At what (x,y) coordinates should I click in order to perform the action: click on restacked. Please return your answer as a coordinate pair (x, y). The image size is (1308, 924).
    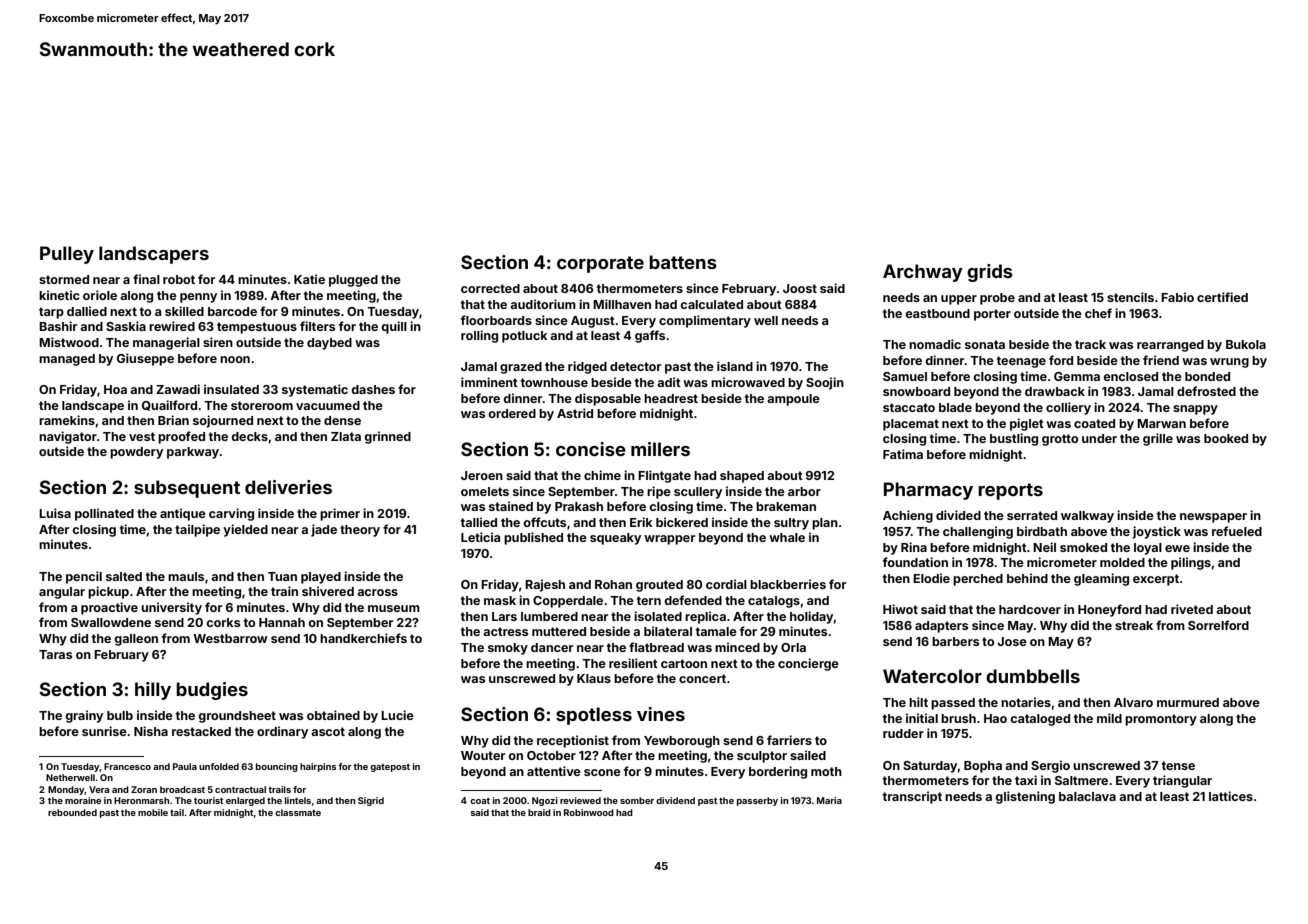
    Looking at the image, I should click on (201, 731).
